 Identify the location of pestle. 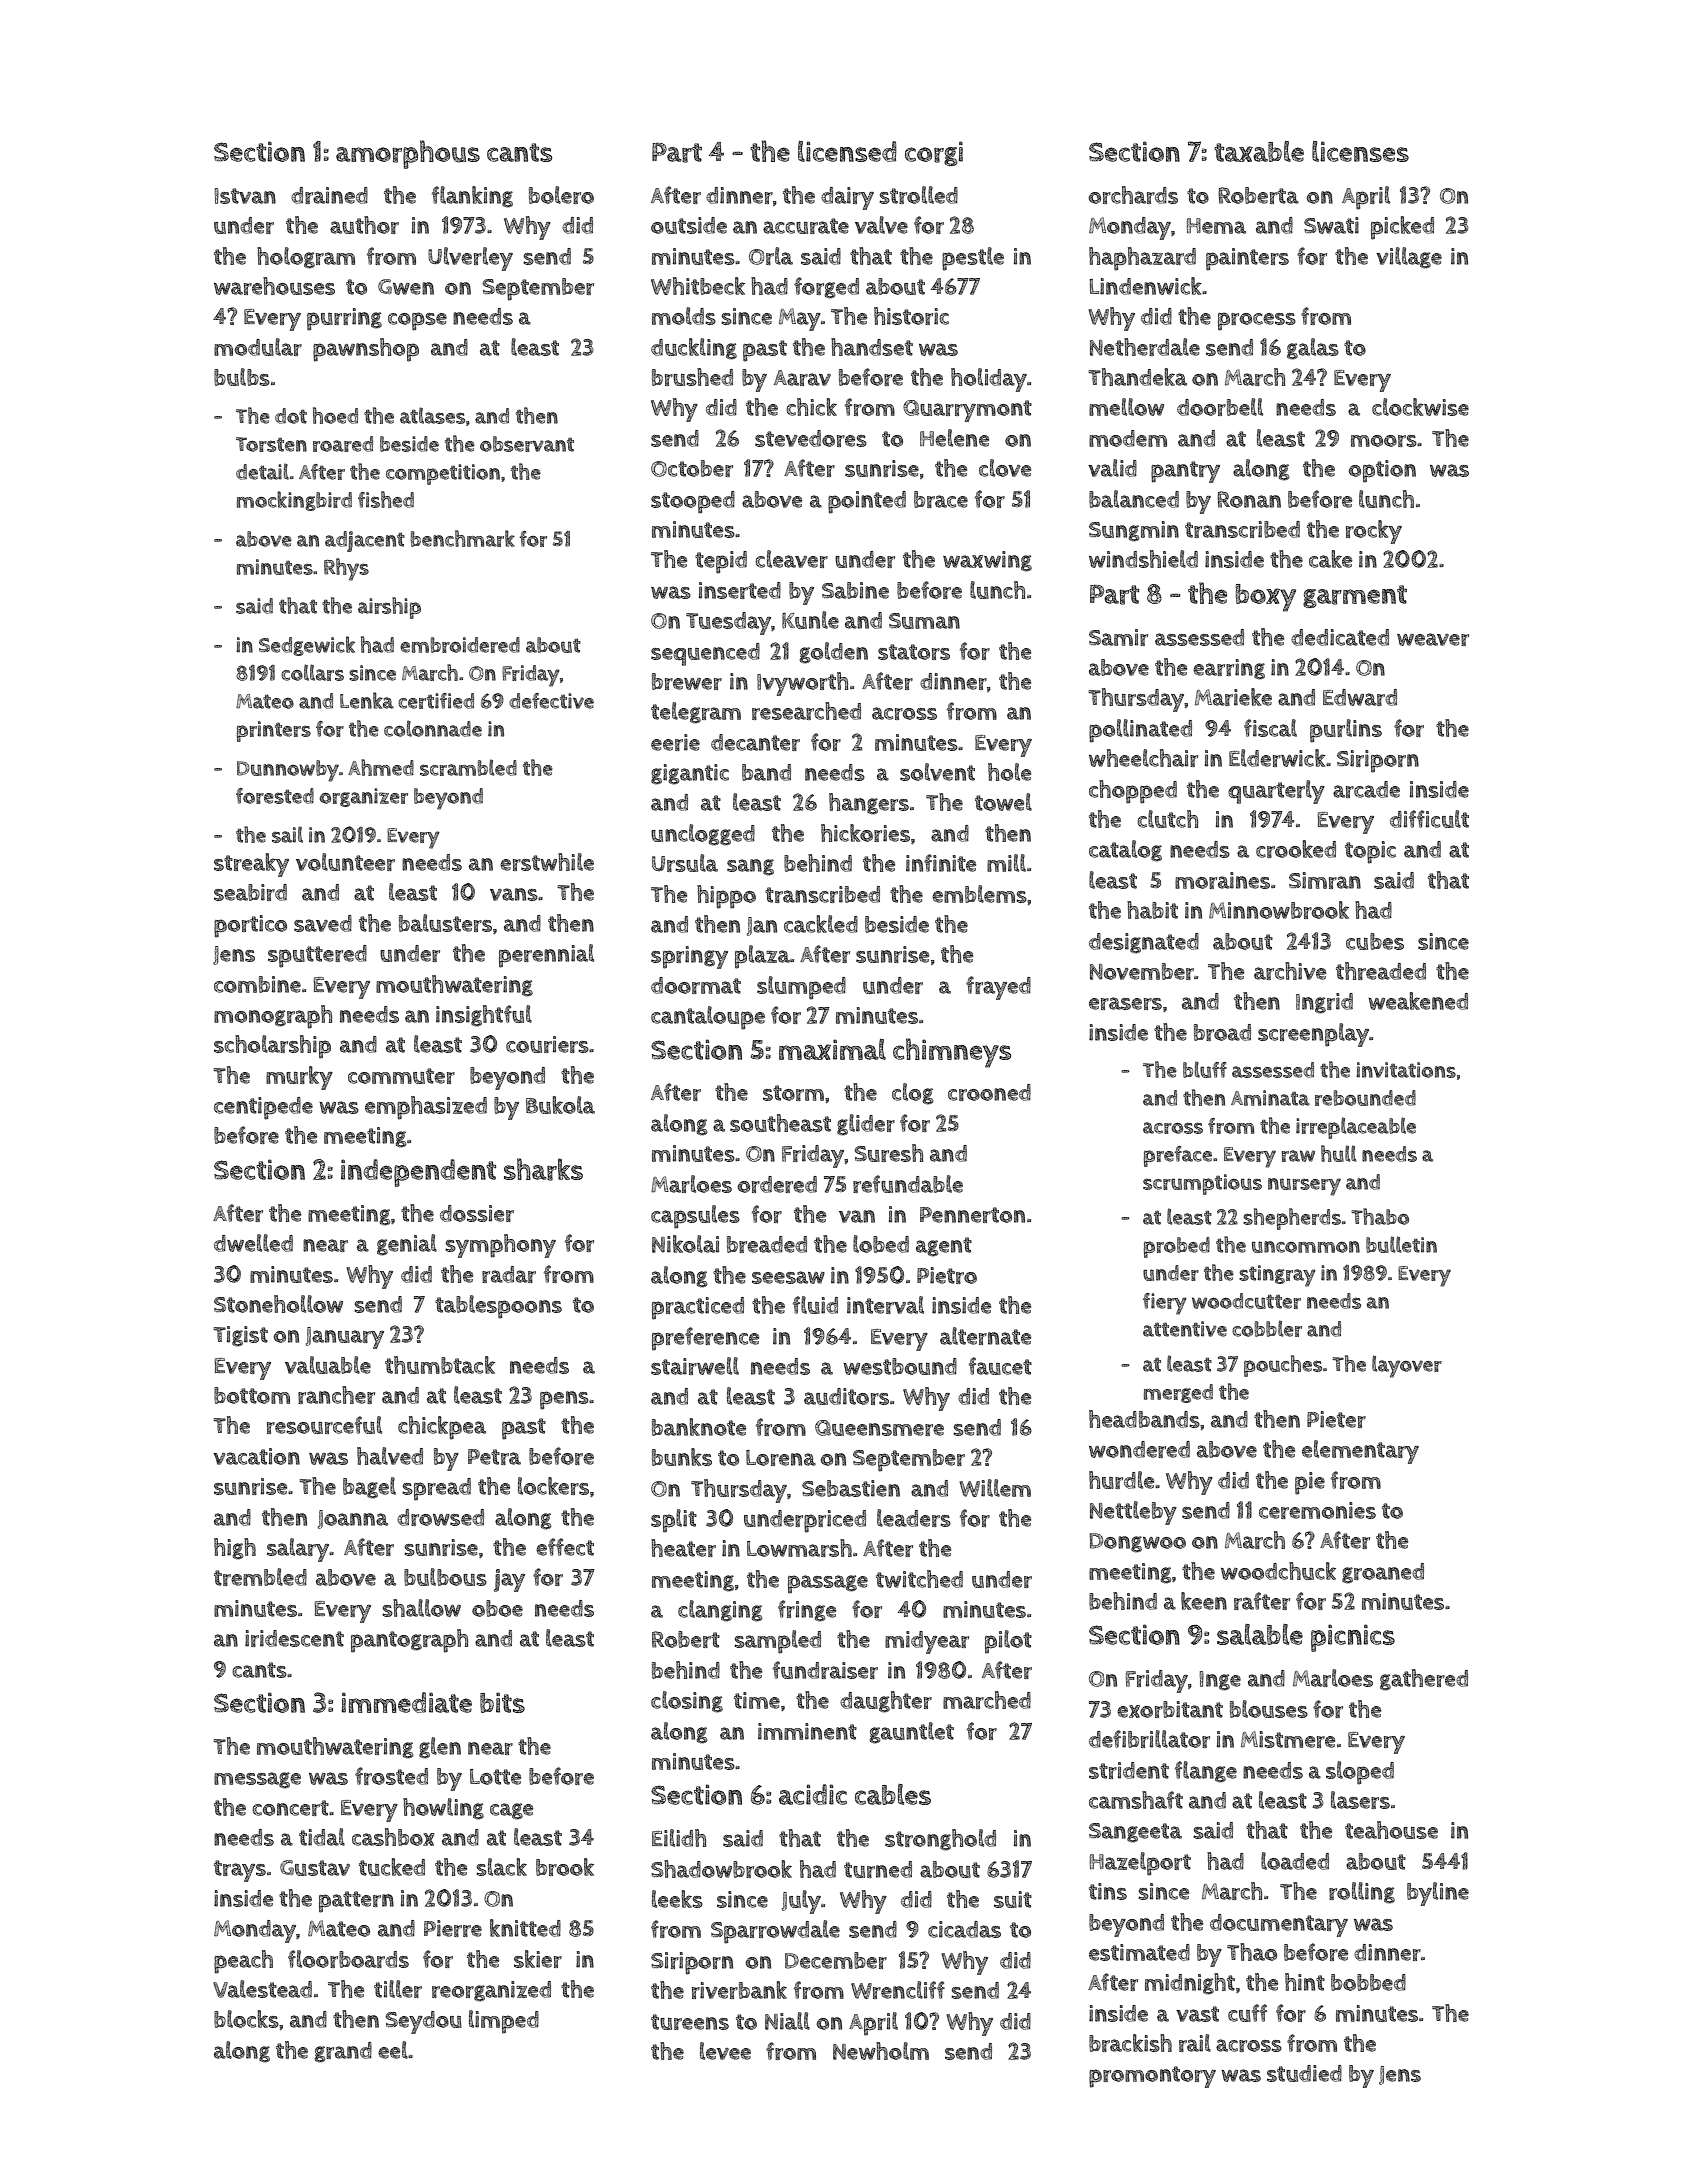
(973, 259).
